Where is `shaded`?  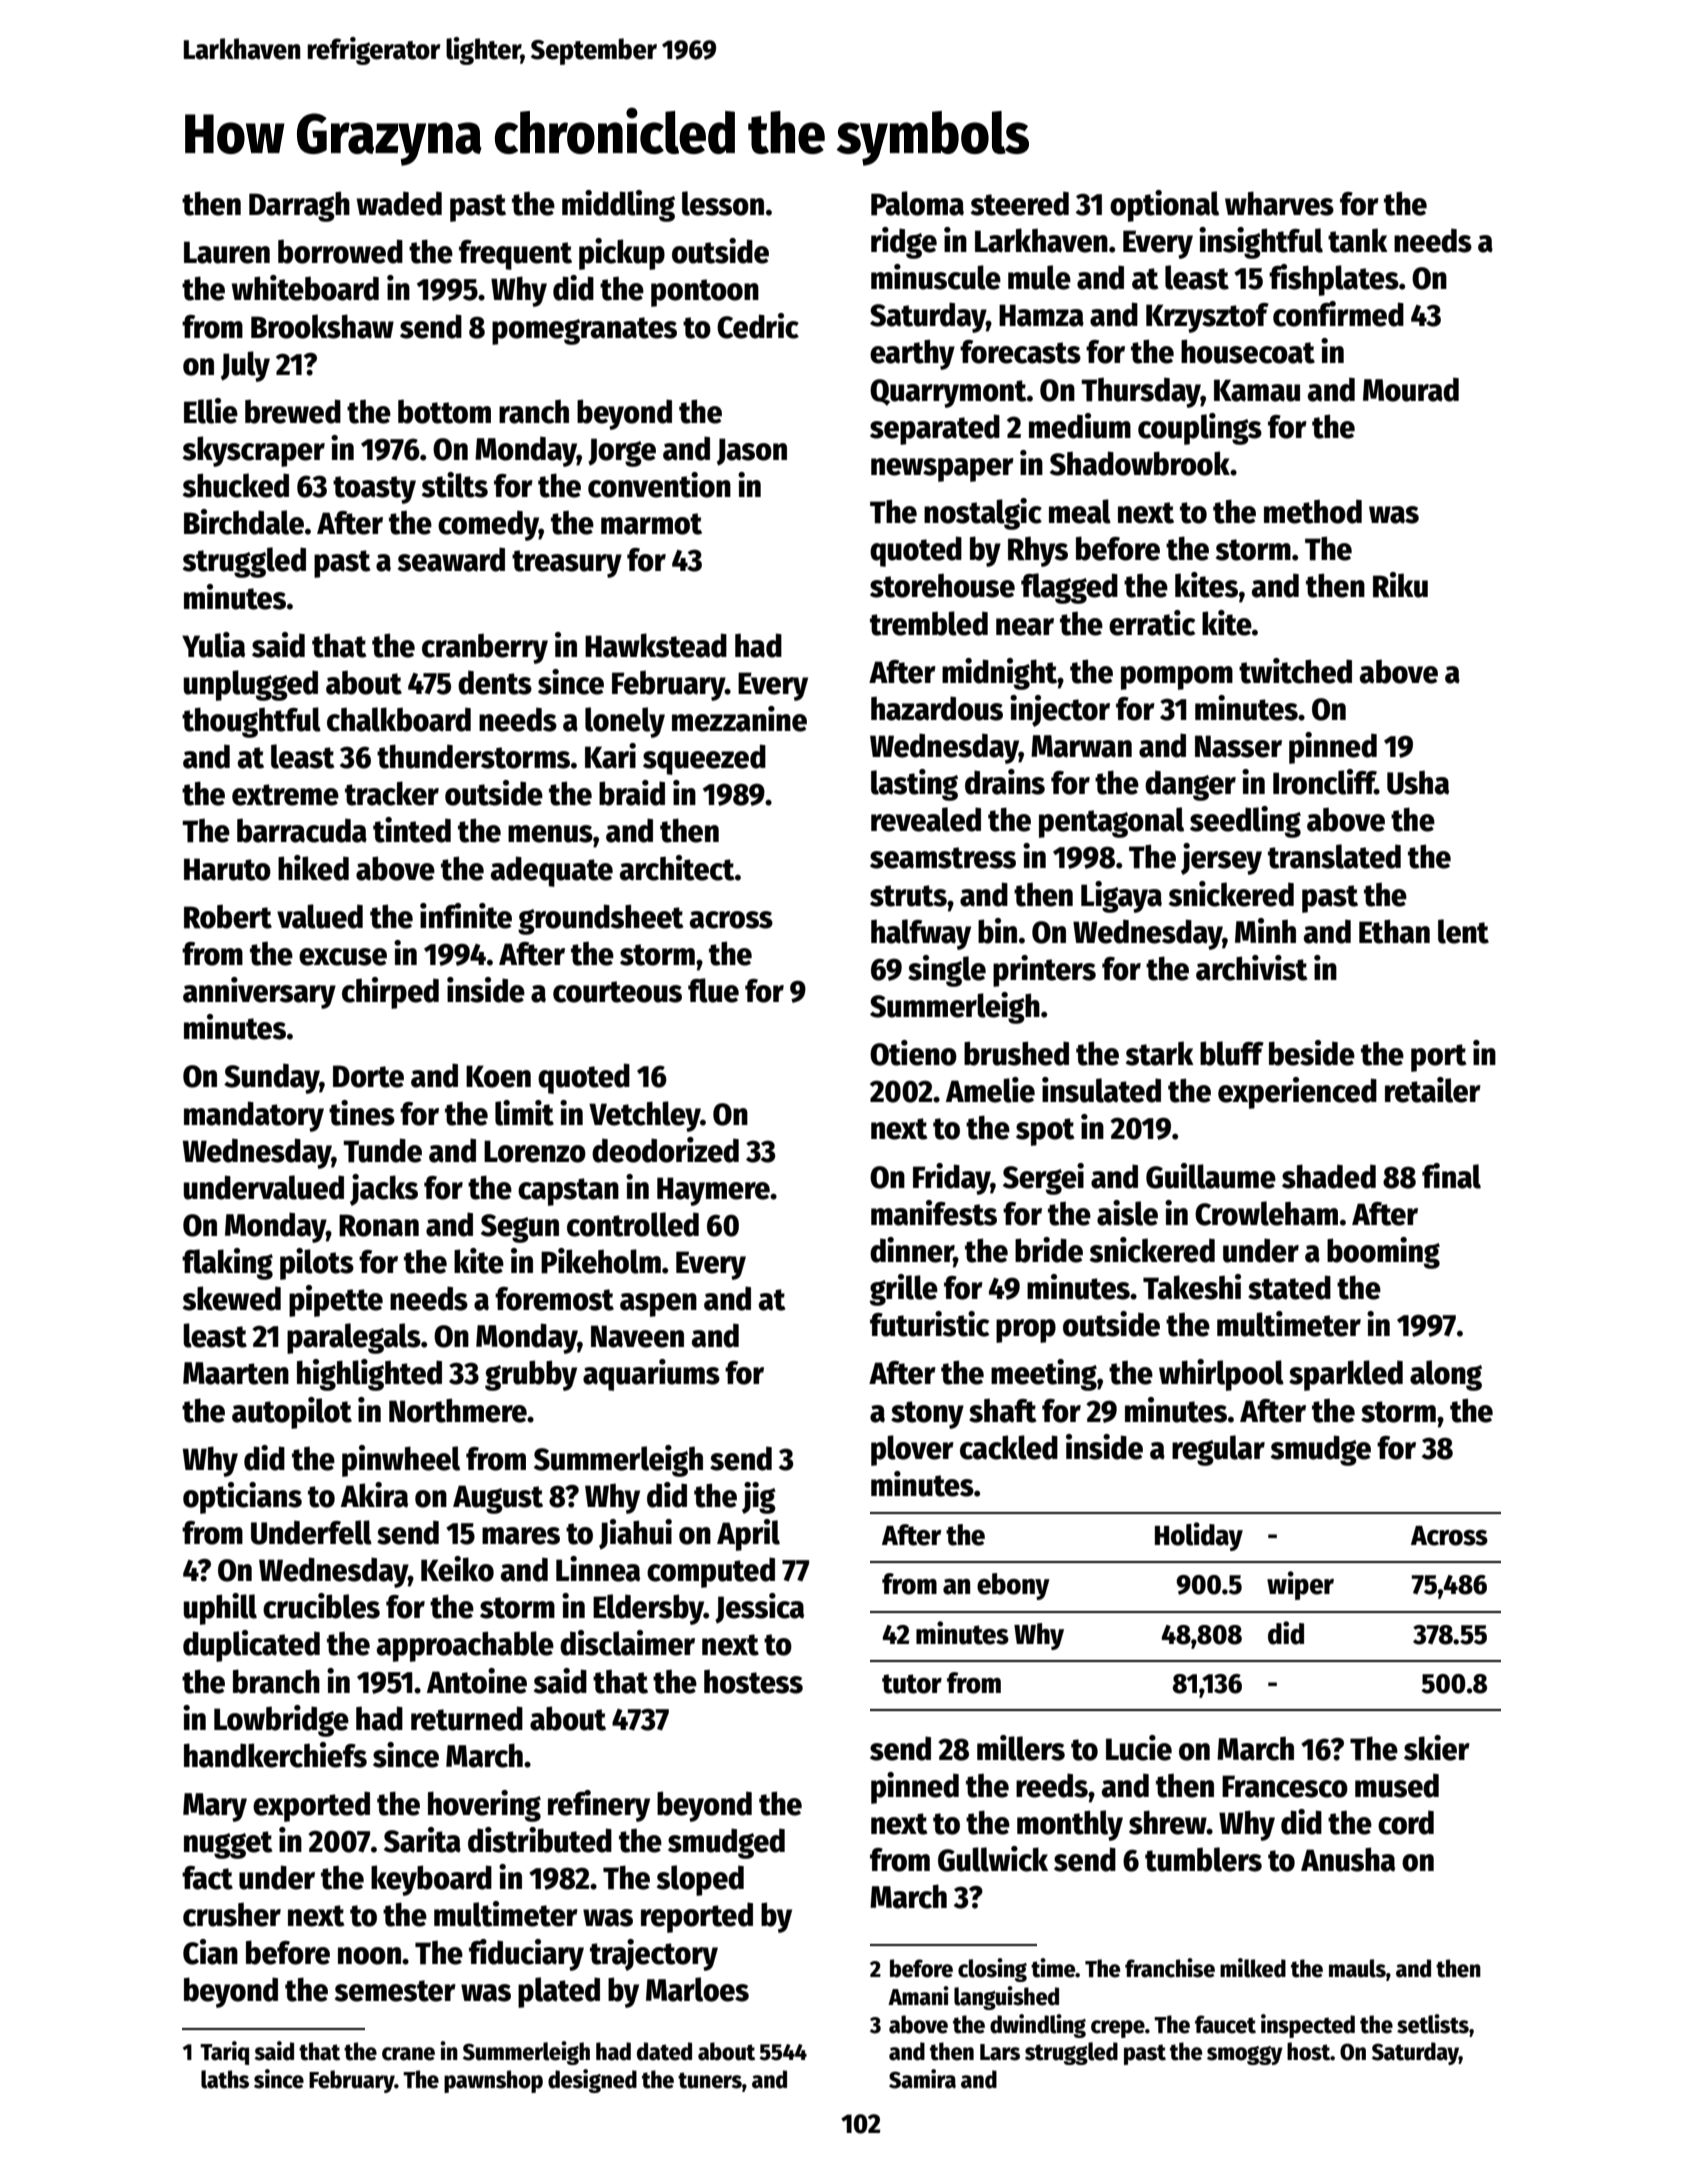
shaded is located at coordinates (1329, 1176).
